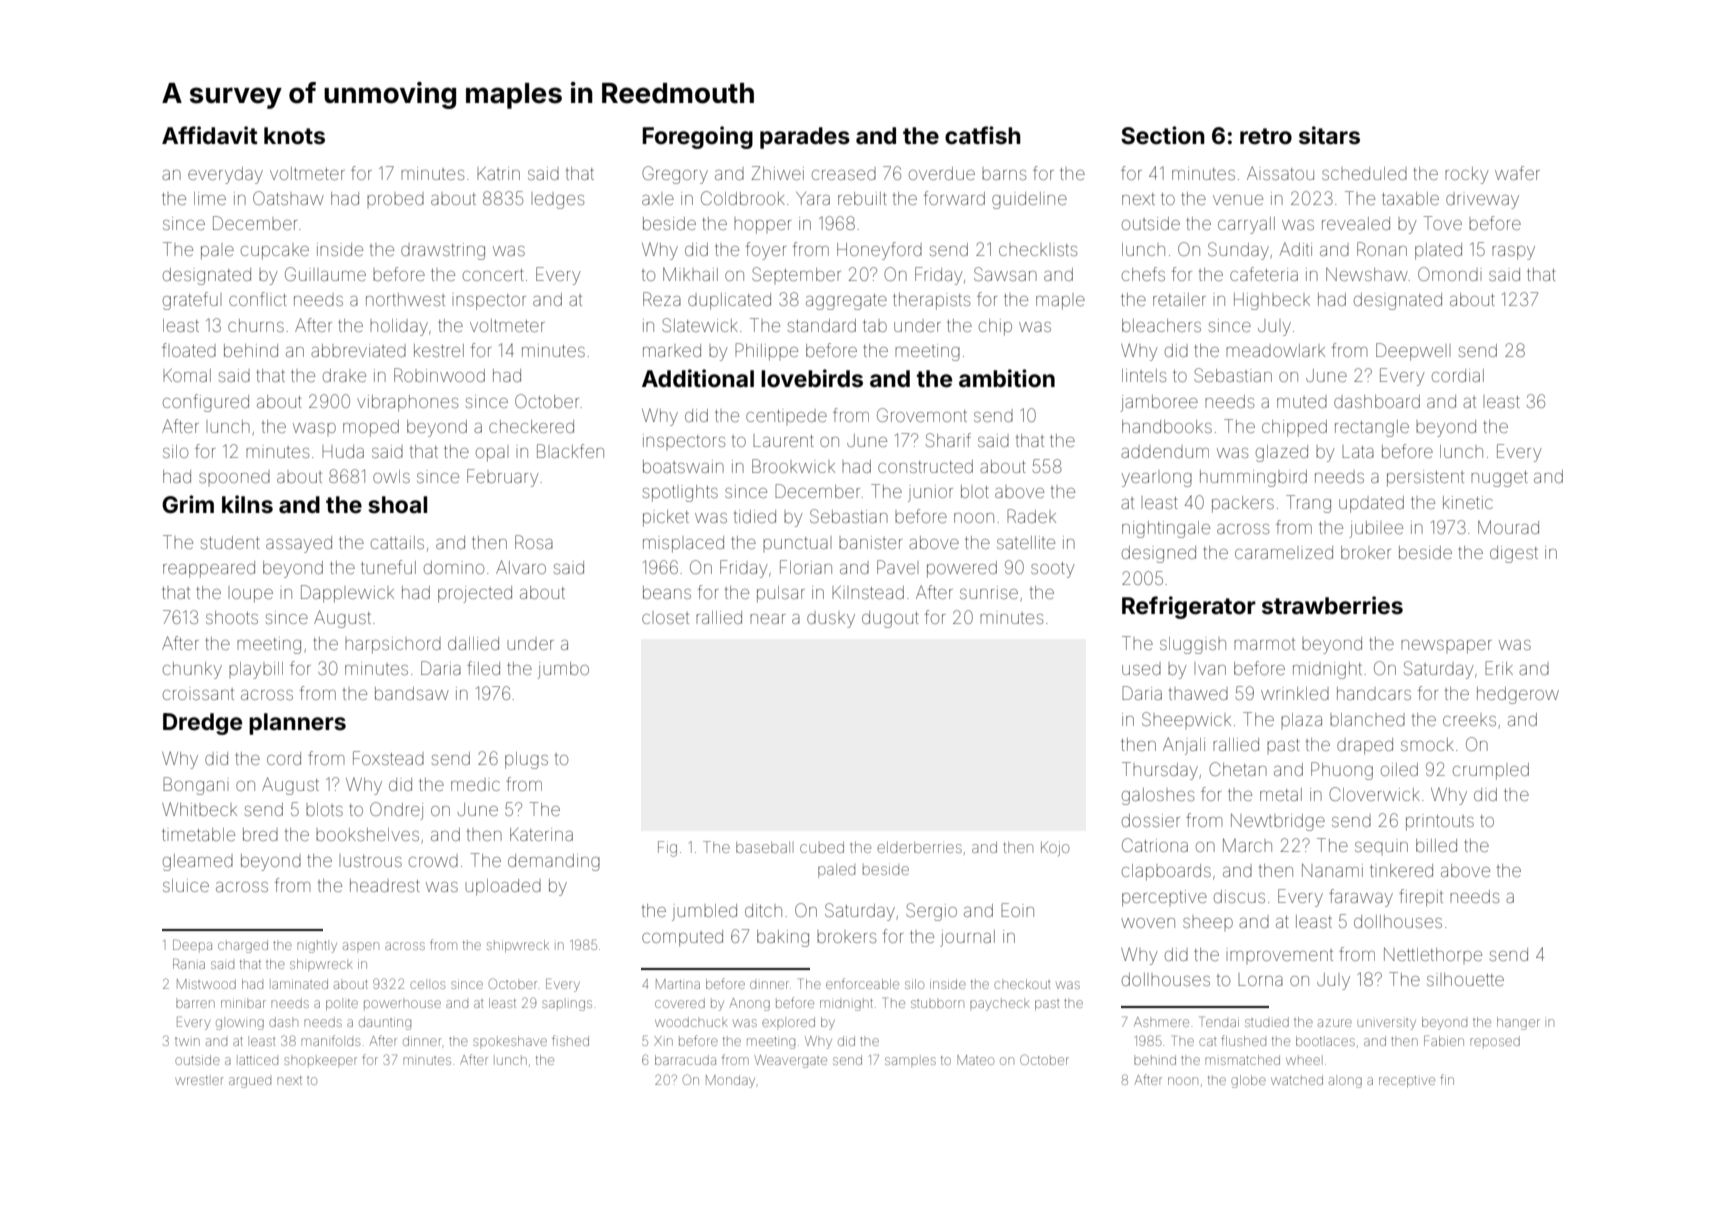  What do you see at coordinates (890, 619) in the screenshot?
I see `dugout` at bounding box center [890, 619].
